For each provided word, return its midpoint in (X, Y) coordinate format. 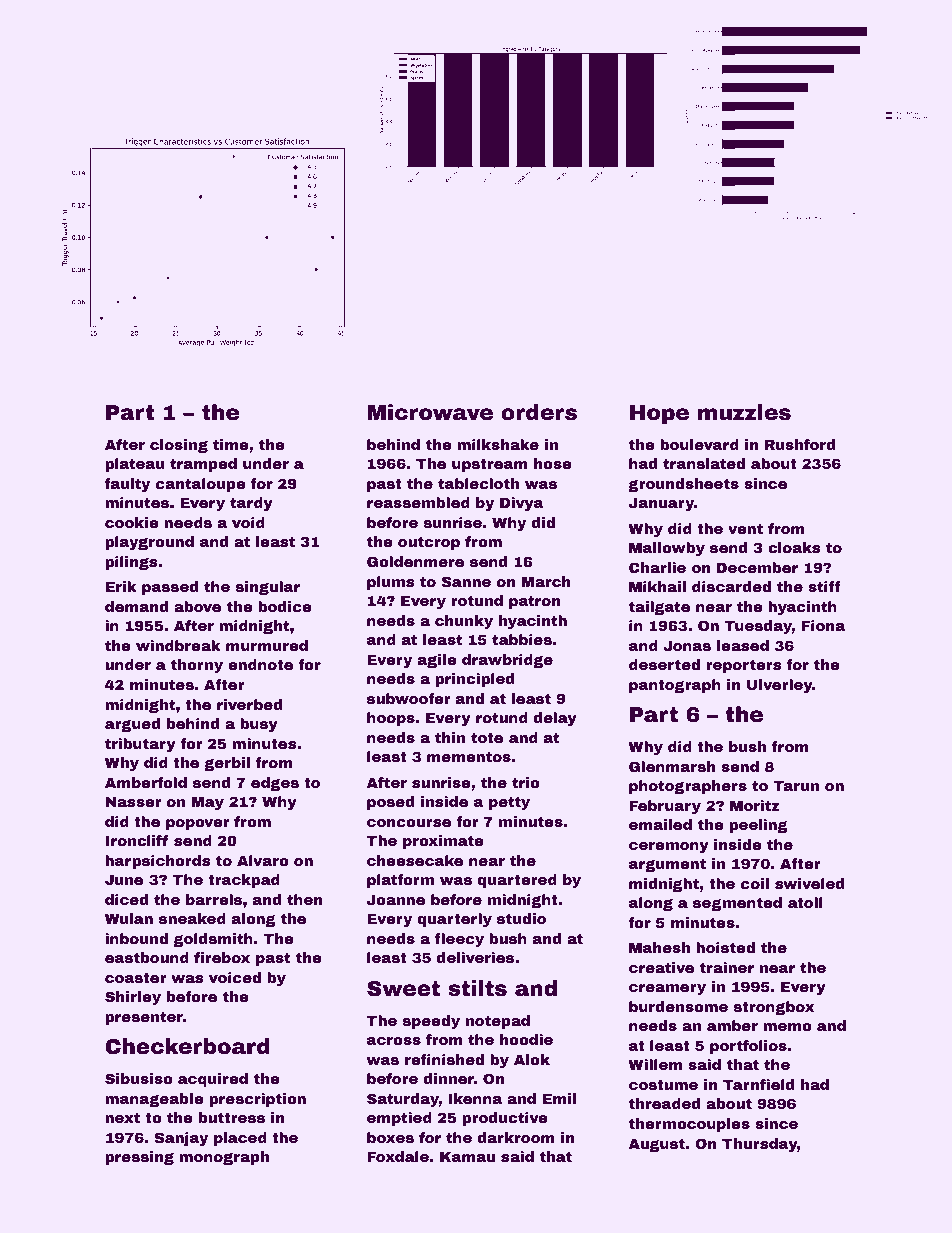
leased (743, 645)
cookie (132, 522)
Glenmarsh (672, 766)
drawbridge (507, 661)
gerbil (227, 764)
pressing (139, 1158)
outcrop (429, 543)
